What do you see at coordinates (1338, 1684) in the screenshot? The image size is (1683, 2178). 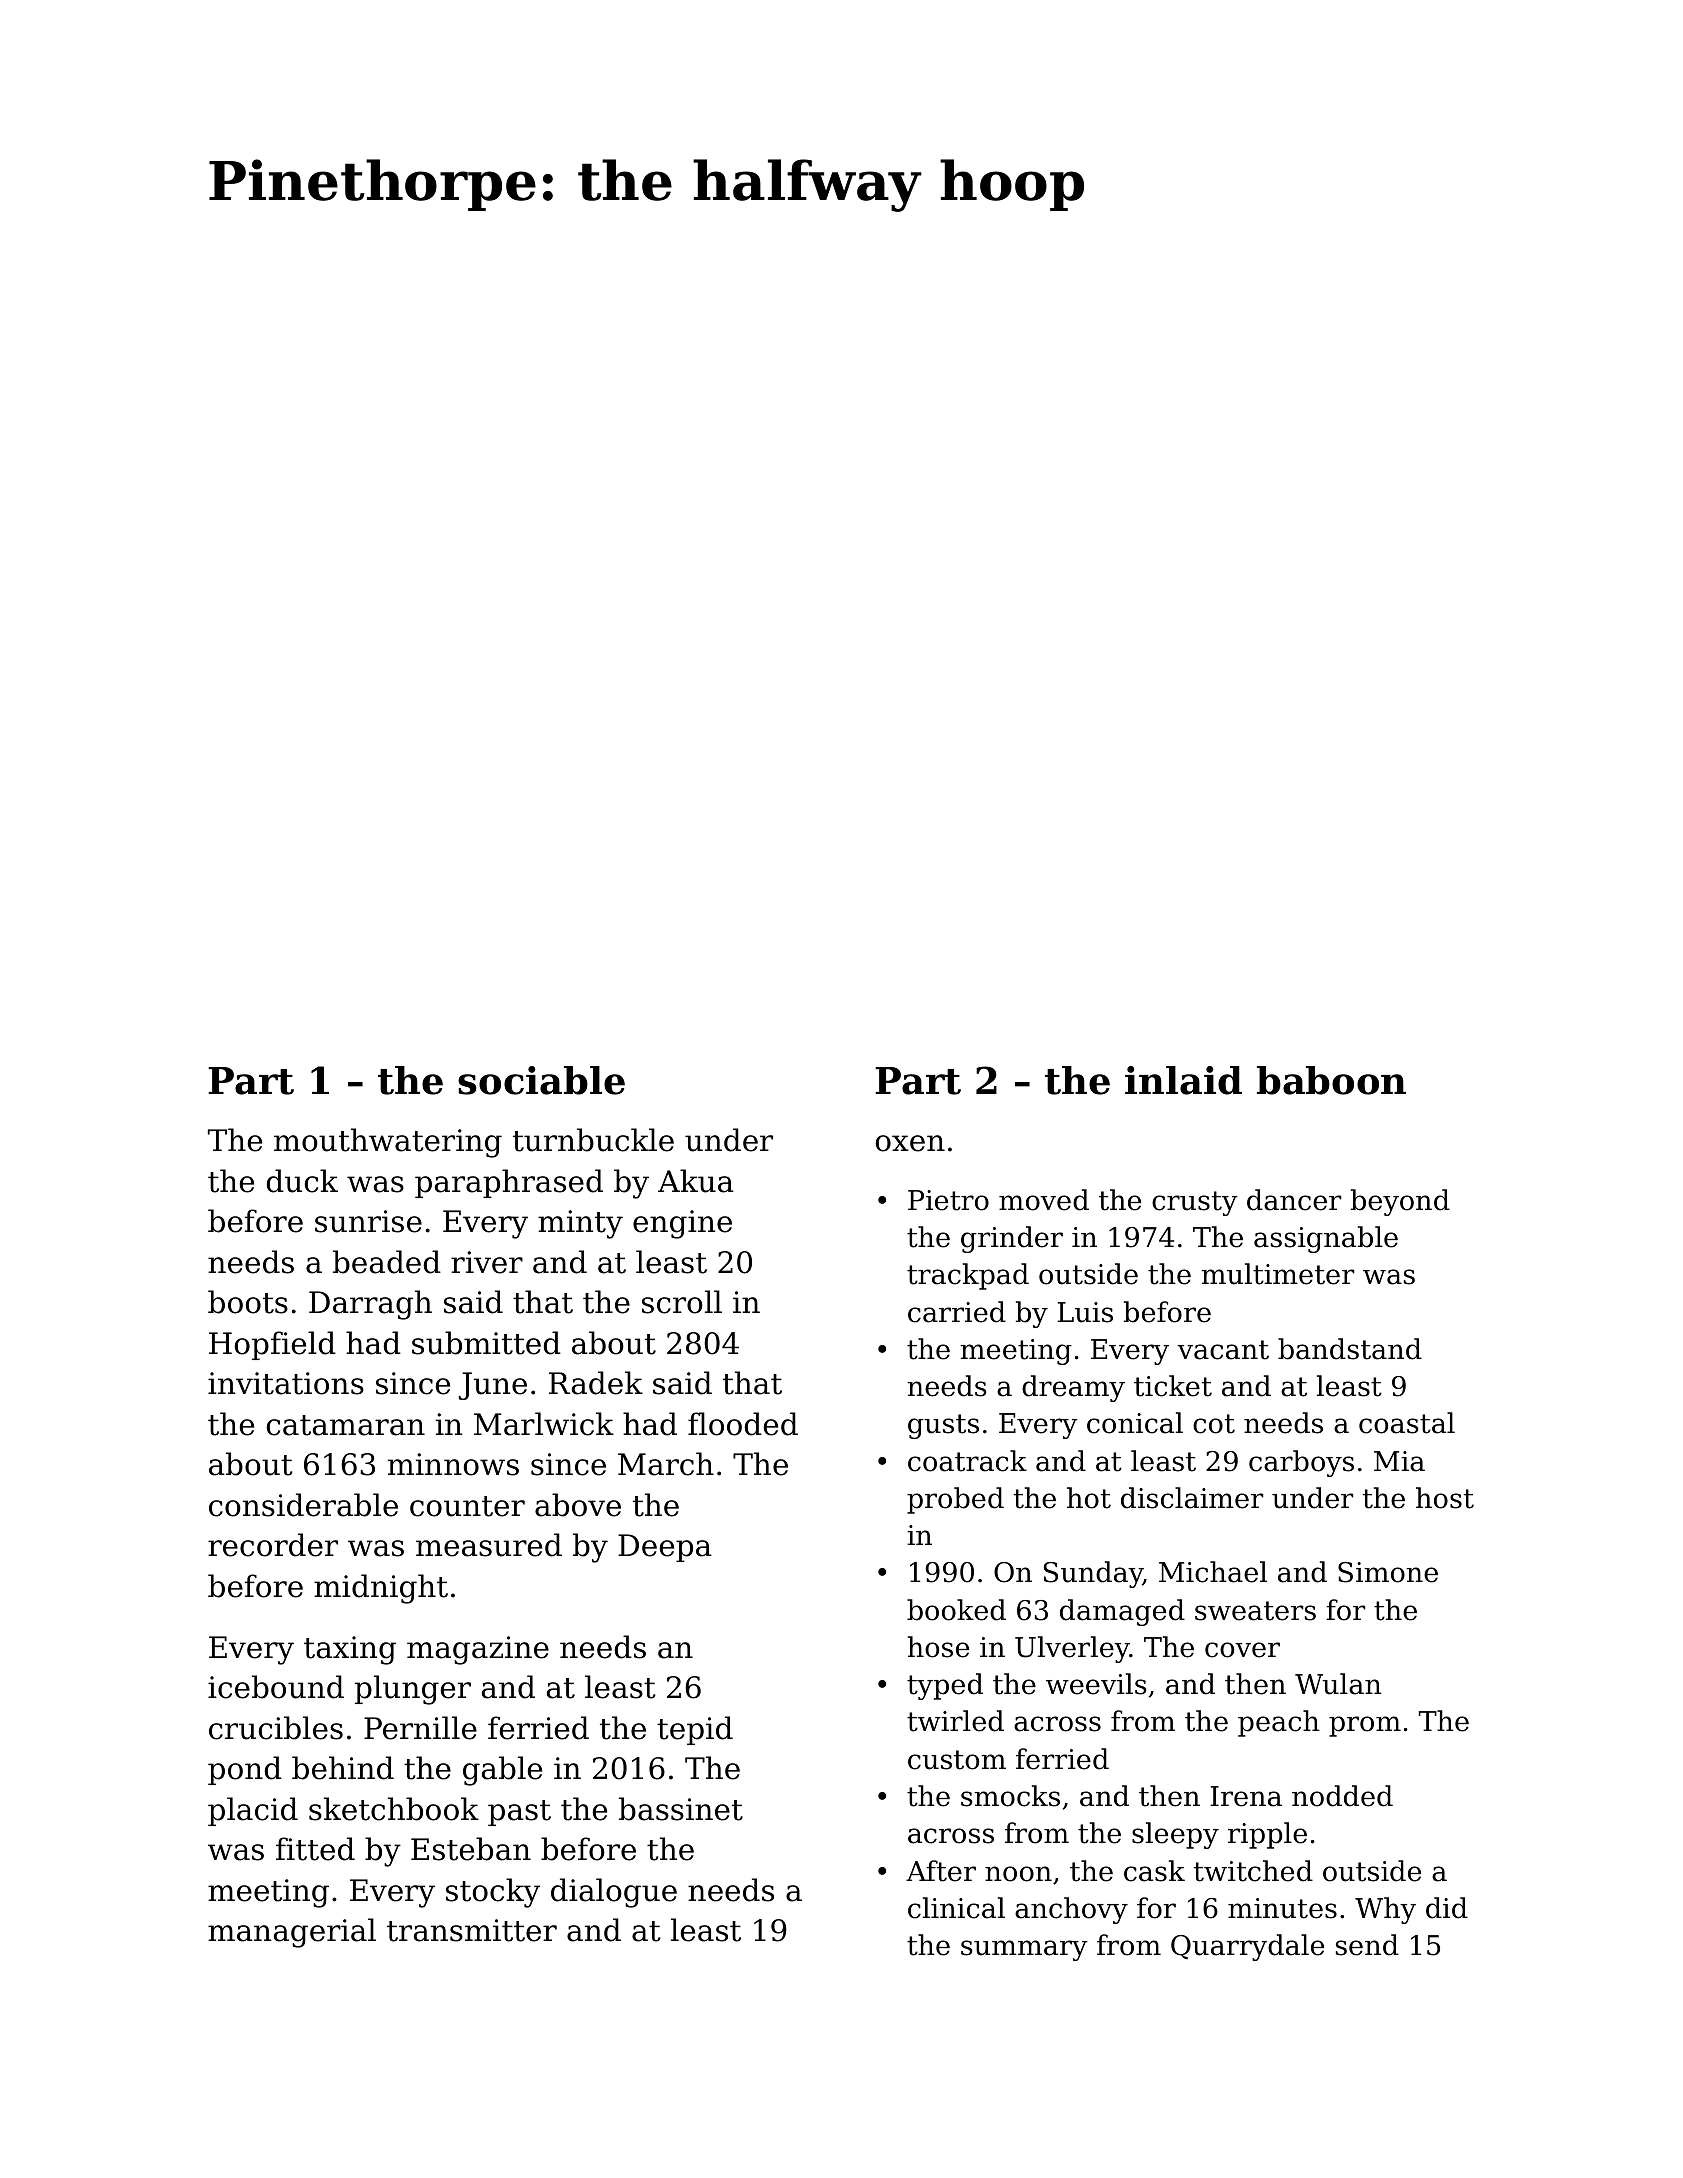 I see `Wulan` at bounding box center [1338, 1684].
